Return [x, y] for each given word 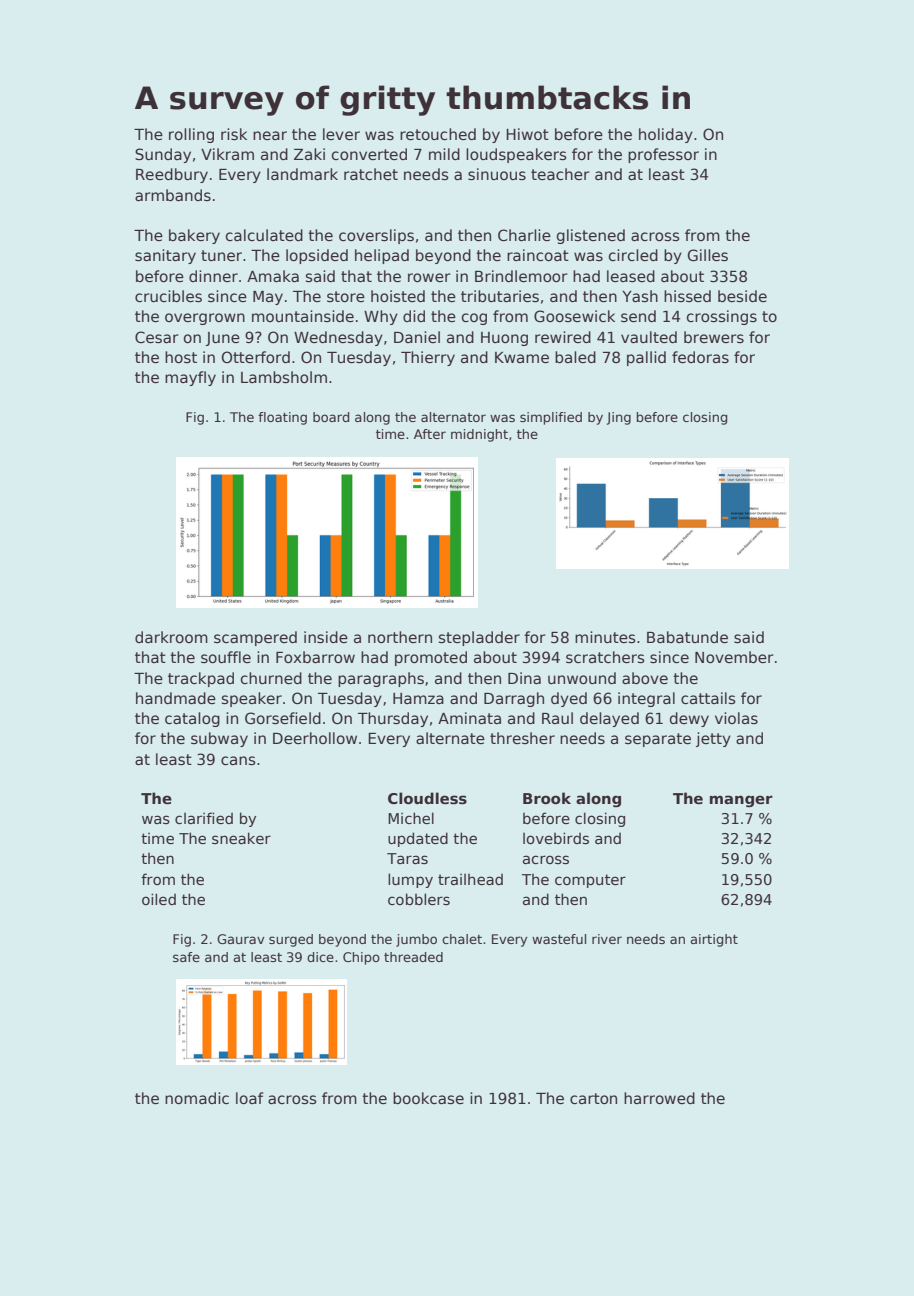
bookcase [428, 1098]
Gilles [708, 255]
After [430, 434]
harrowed [659, 1098]
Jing [618, 418]
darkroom [171, 637]
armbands [173, 195]
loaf [250, 1098]
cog [474, 319]
